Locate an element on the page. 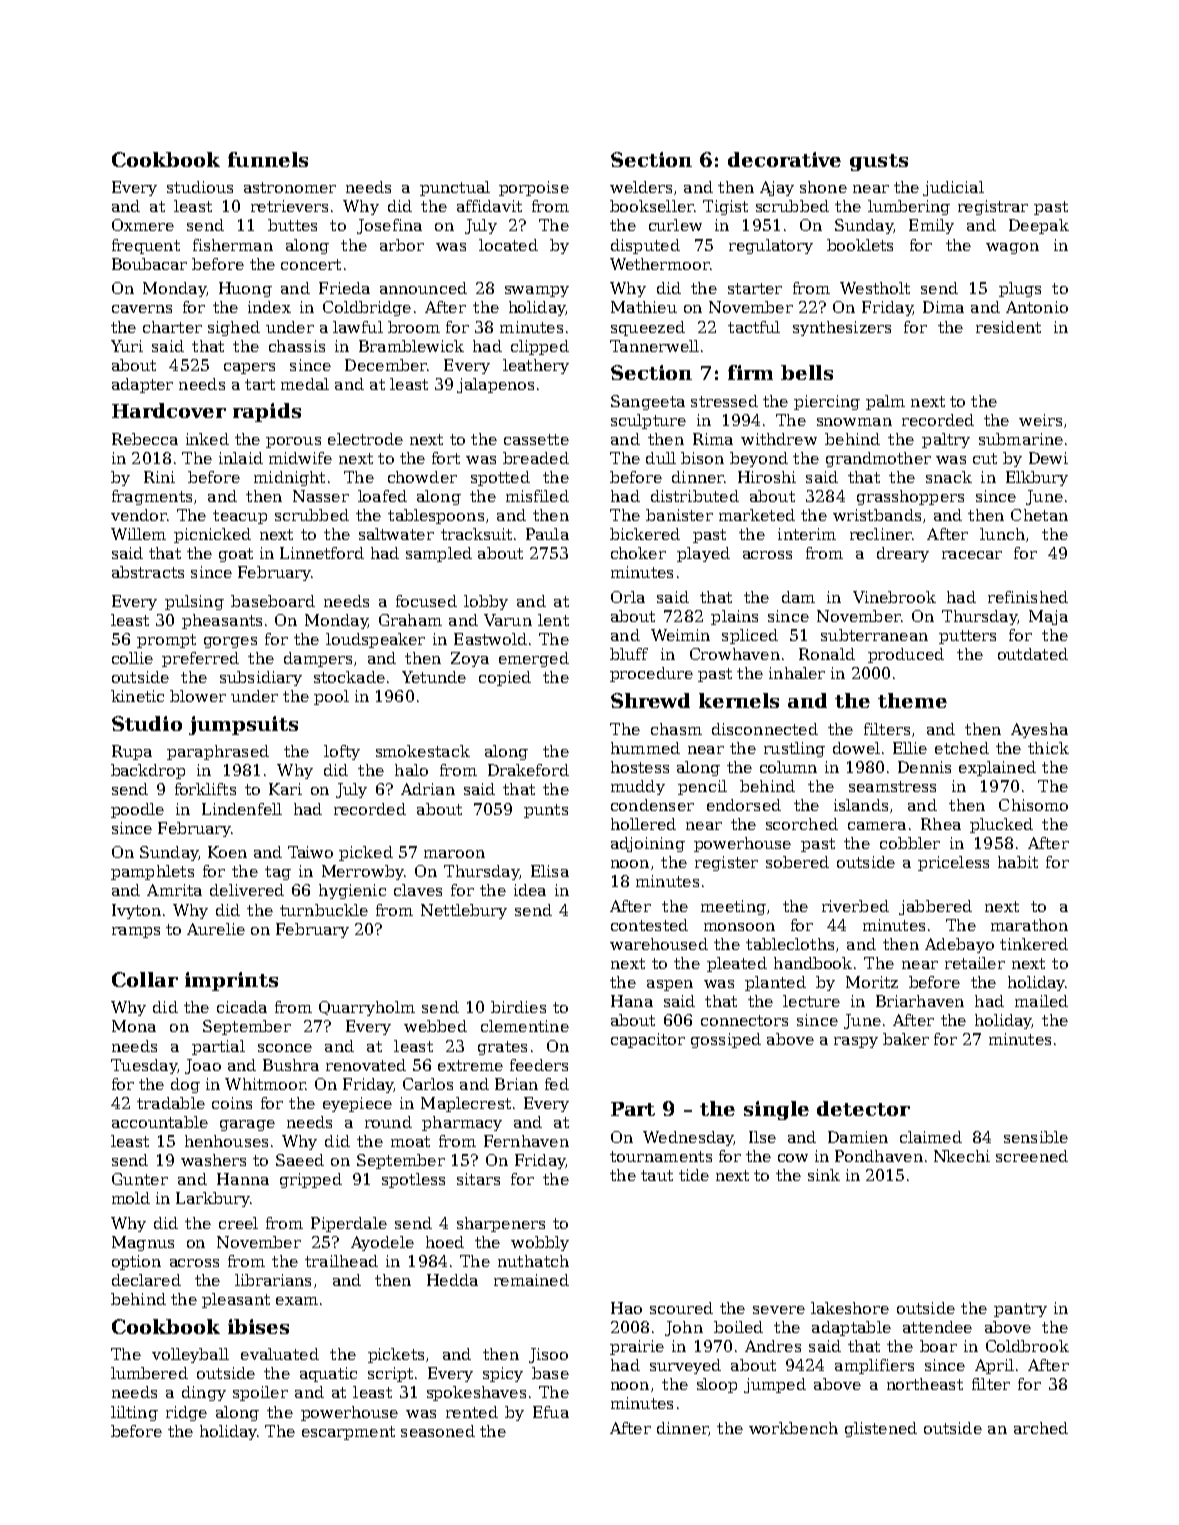 This document has height=1525, width=1179. Merrowby is located at coordinates (362, 872).
